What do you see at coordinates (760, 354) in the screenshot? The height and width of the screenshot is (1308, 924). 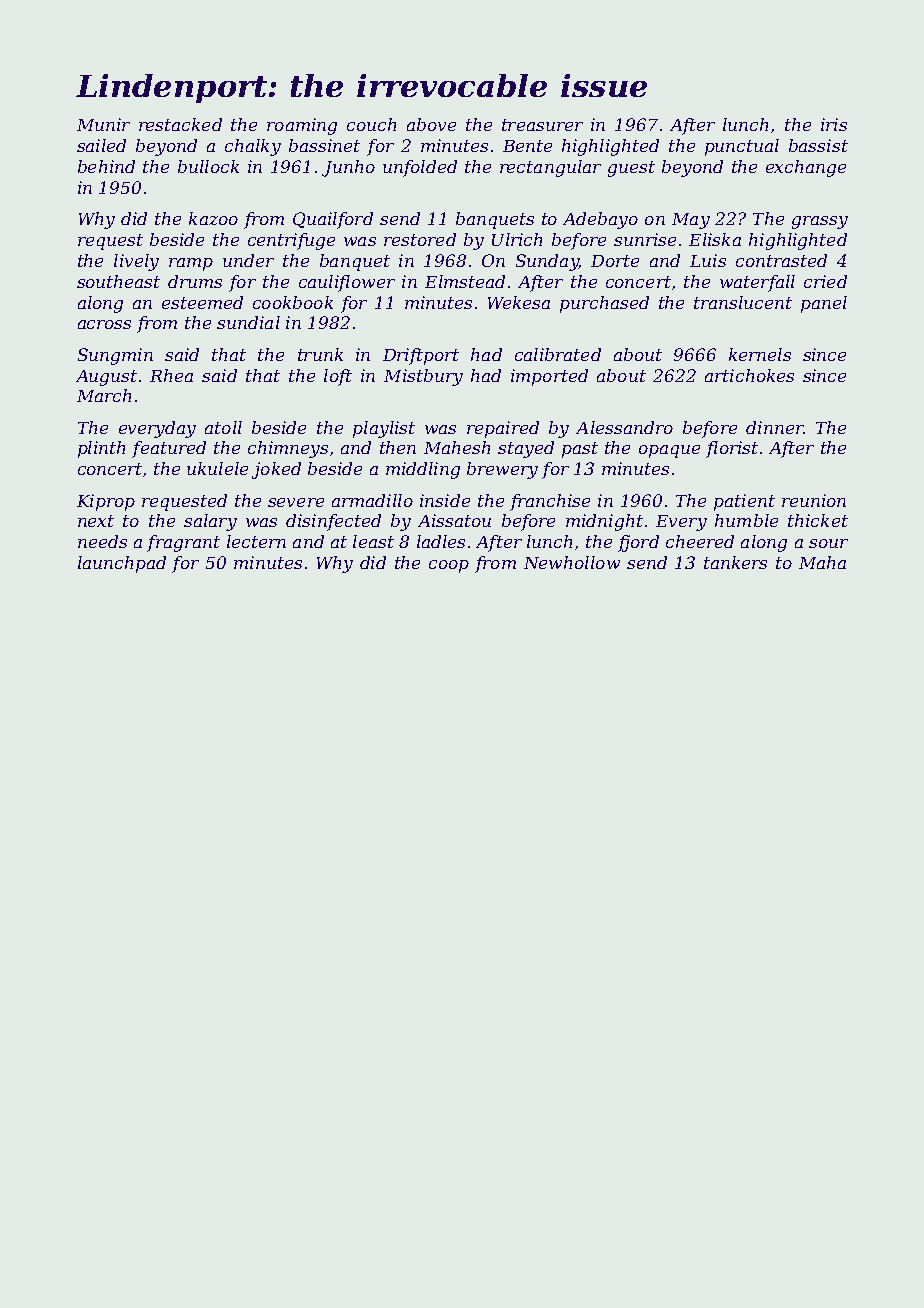 I see `kernels` at bounding box center [760, 354].
